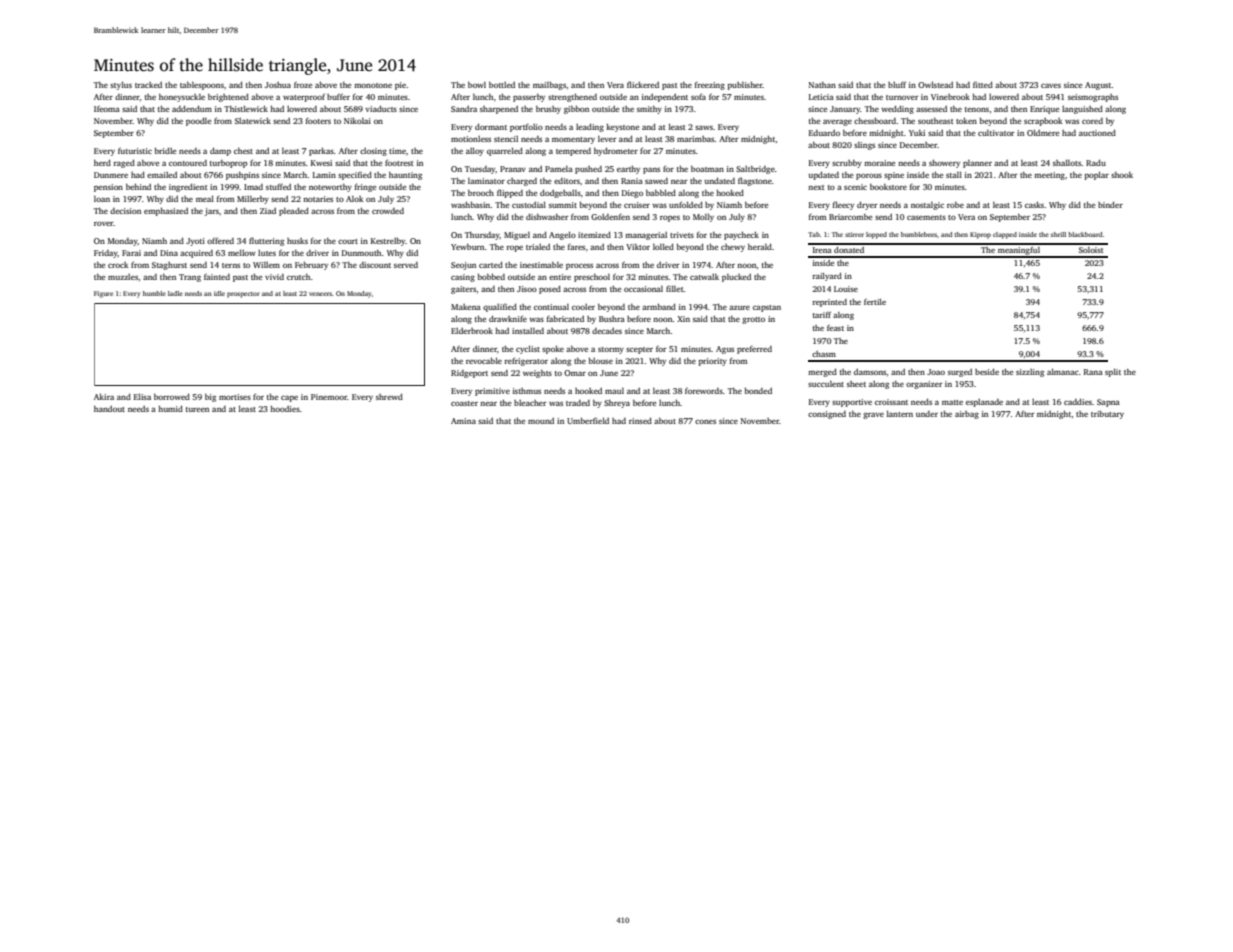  I want to click on viaducts, so click(381, 108).
